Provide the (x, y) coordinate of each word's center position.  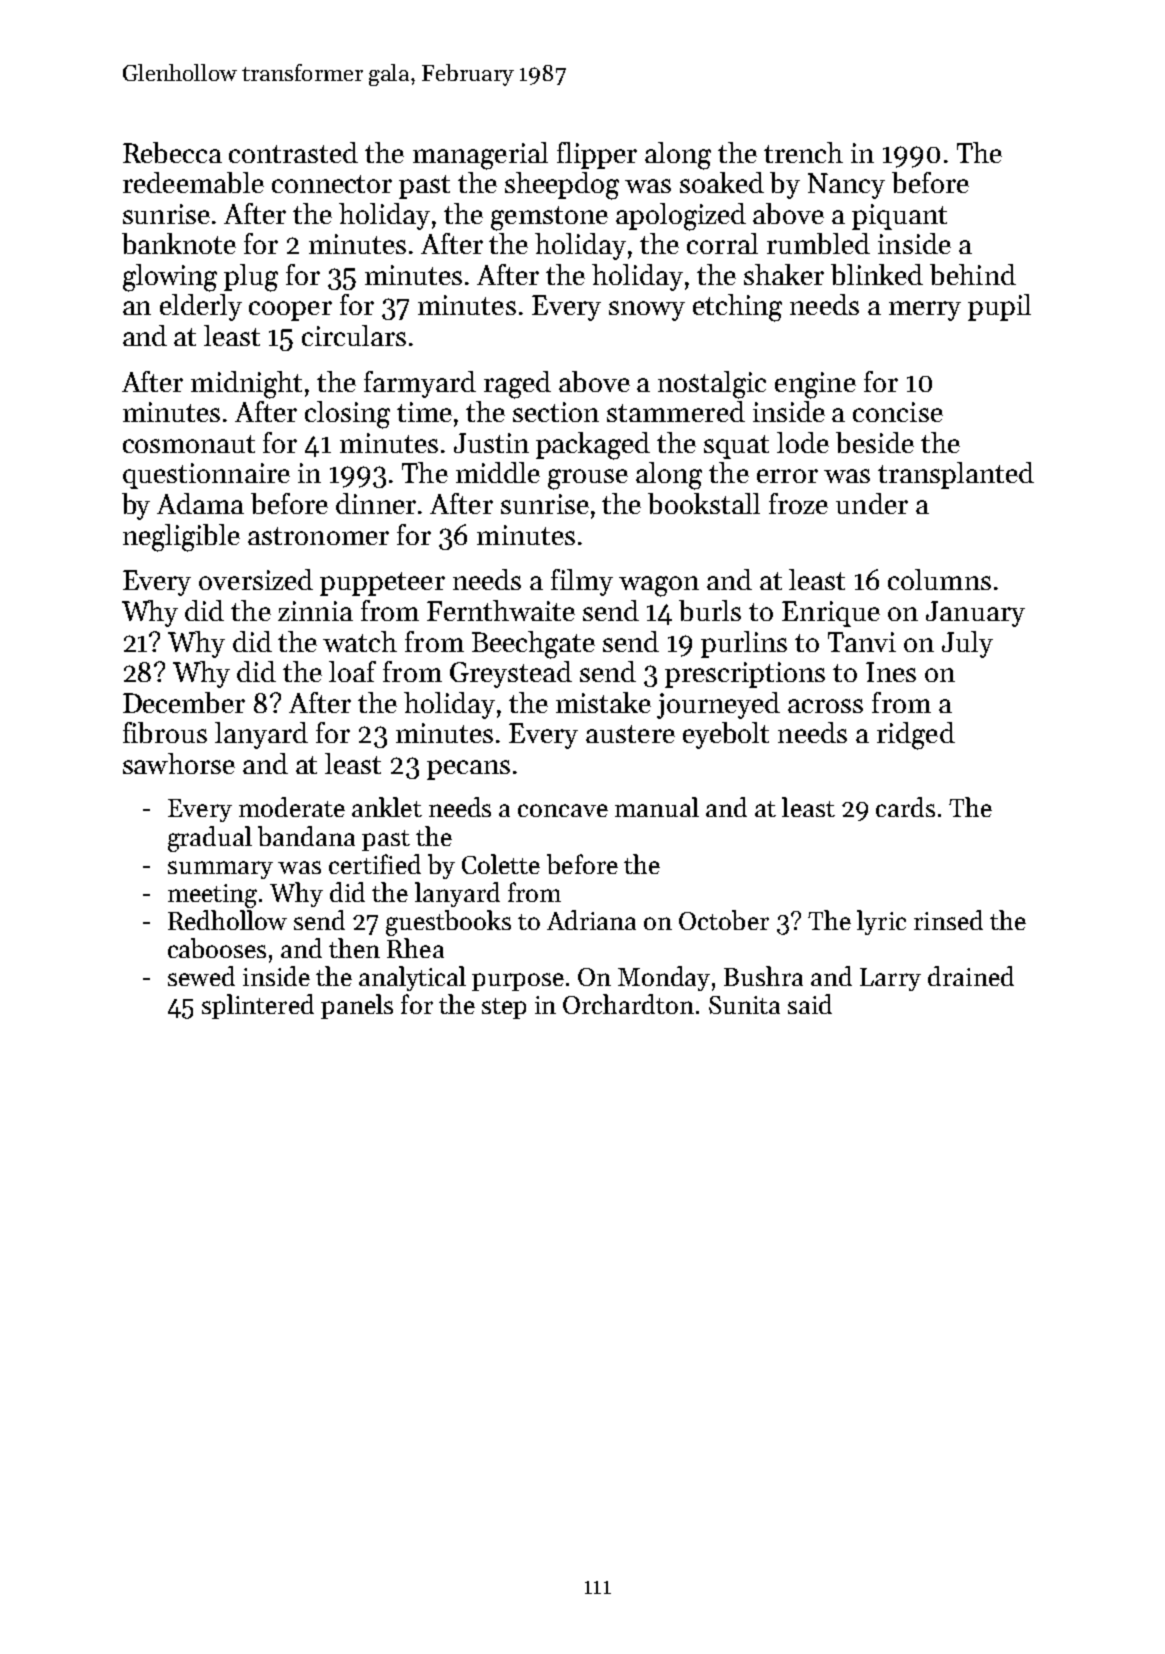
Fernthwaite (501, 610)
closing (347, 415)
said (810, 1004)
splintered (258, 1006)
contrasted (293, 152)
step (504, 1008)
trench (803, 152)
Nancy (846, 186)
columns (939, 579)
